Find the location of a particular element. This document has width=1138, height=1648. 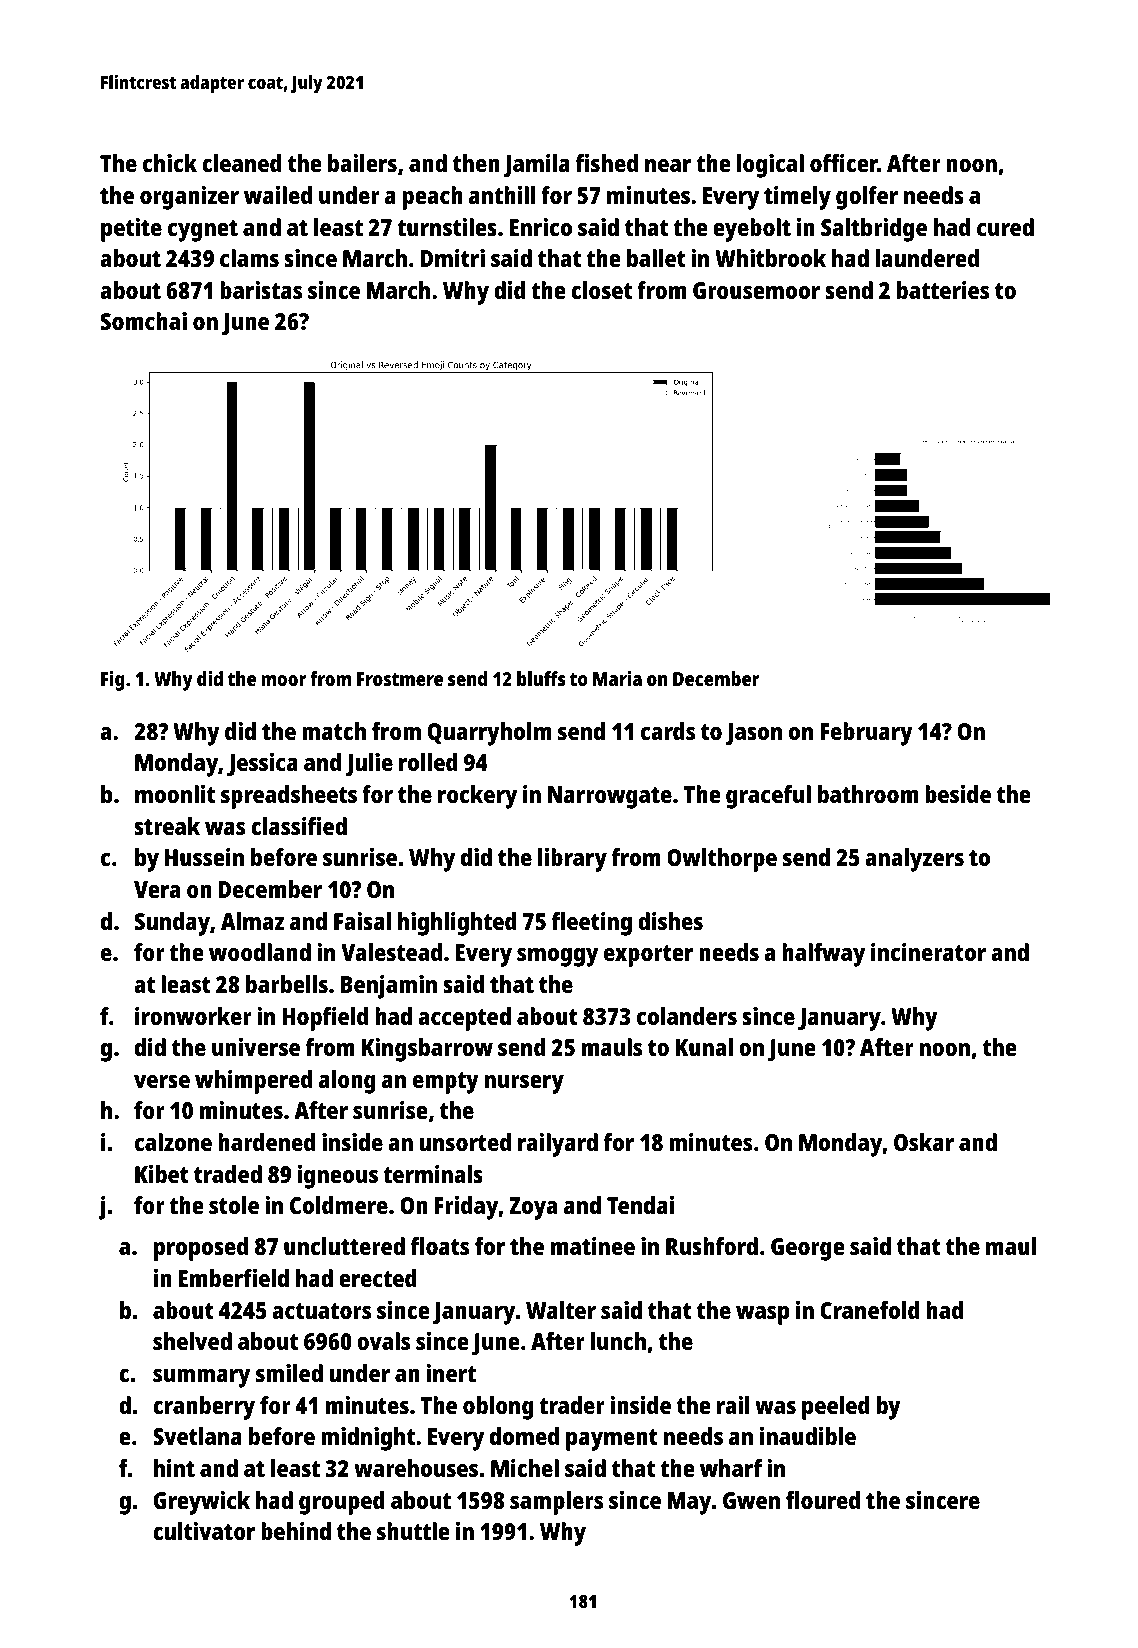

batteries is located at coordinates (943, 290).
